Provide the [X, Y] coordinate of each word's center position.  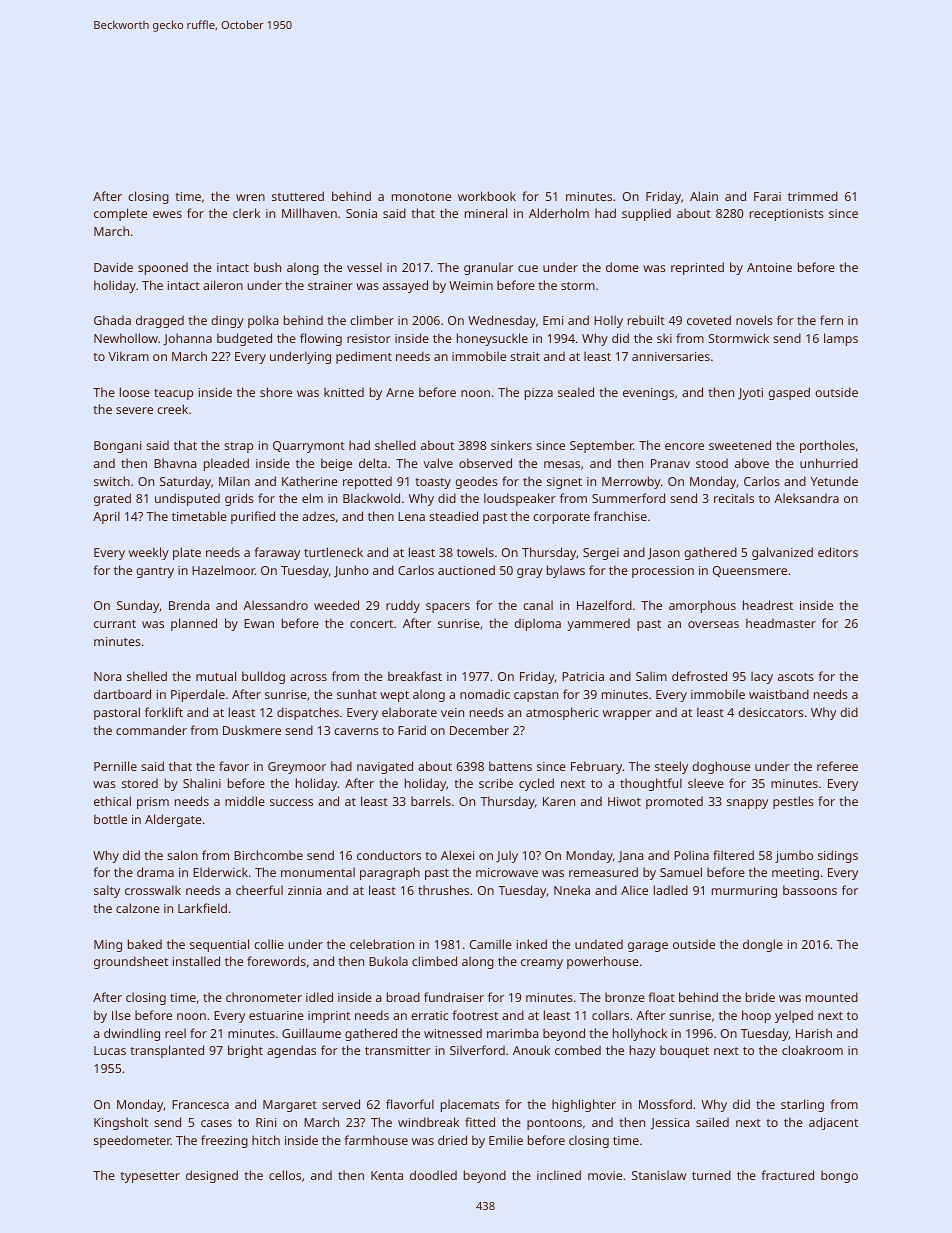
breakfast [415, 676]
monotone [421, 197]
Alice [634, 890]
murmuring [744, 892]
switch [112, 481]
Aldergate [173, 820]
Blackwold [371, 498]
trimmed [813, 196]
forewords [276, 961]
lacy [762, 677]
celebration [382, 944]
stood [712, 463]
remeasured [603, 872]
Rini [266, 1122]
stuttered [298, 196]
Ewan [259, 623]
